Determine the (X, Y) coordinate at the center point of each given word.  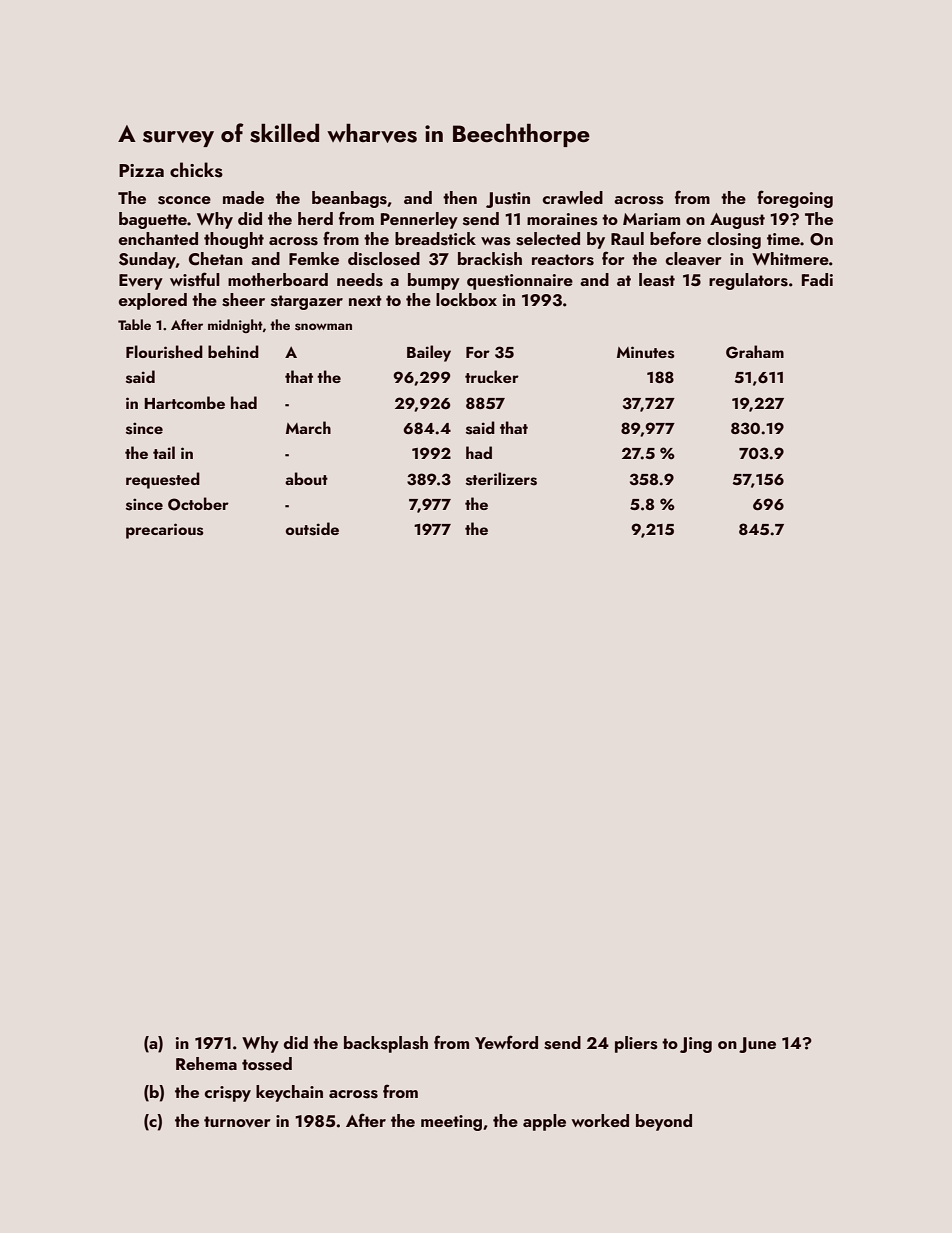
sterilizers (501, 479)
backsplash (386, 1044)
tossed (267, 1064)
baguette (153, 220)
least (657, 280)
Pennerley (419, 220)
